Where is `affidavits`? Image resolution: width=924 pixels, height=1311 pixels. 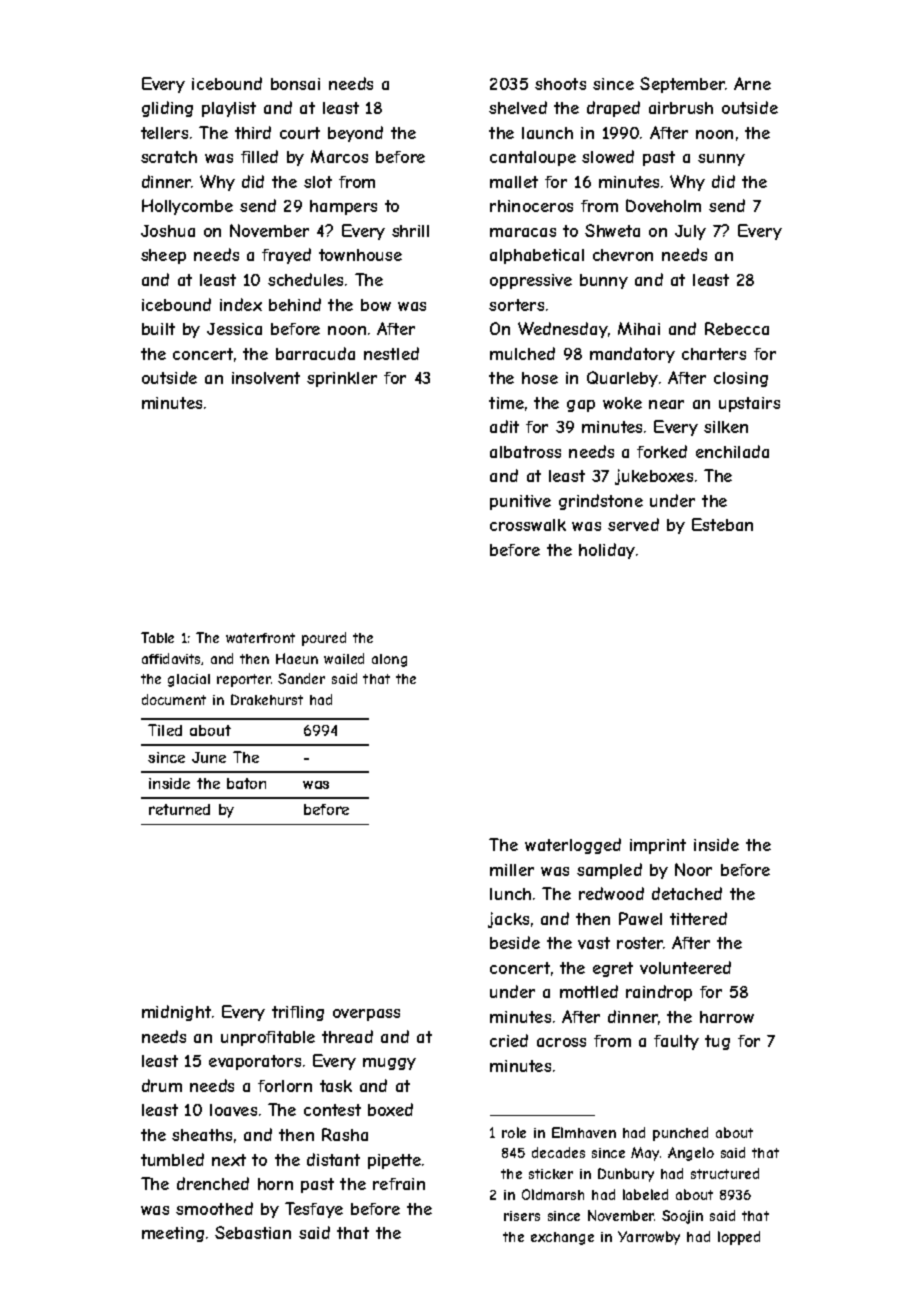 affidavits is located at coordinates (171, 658).
